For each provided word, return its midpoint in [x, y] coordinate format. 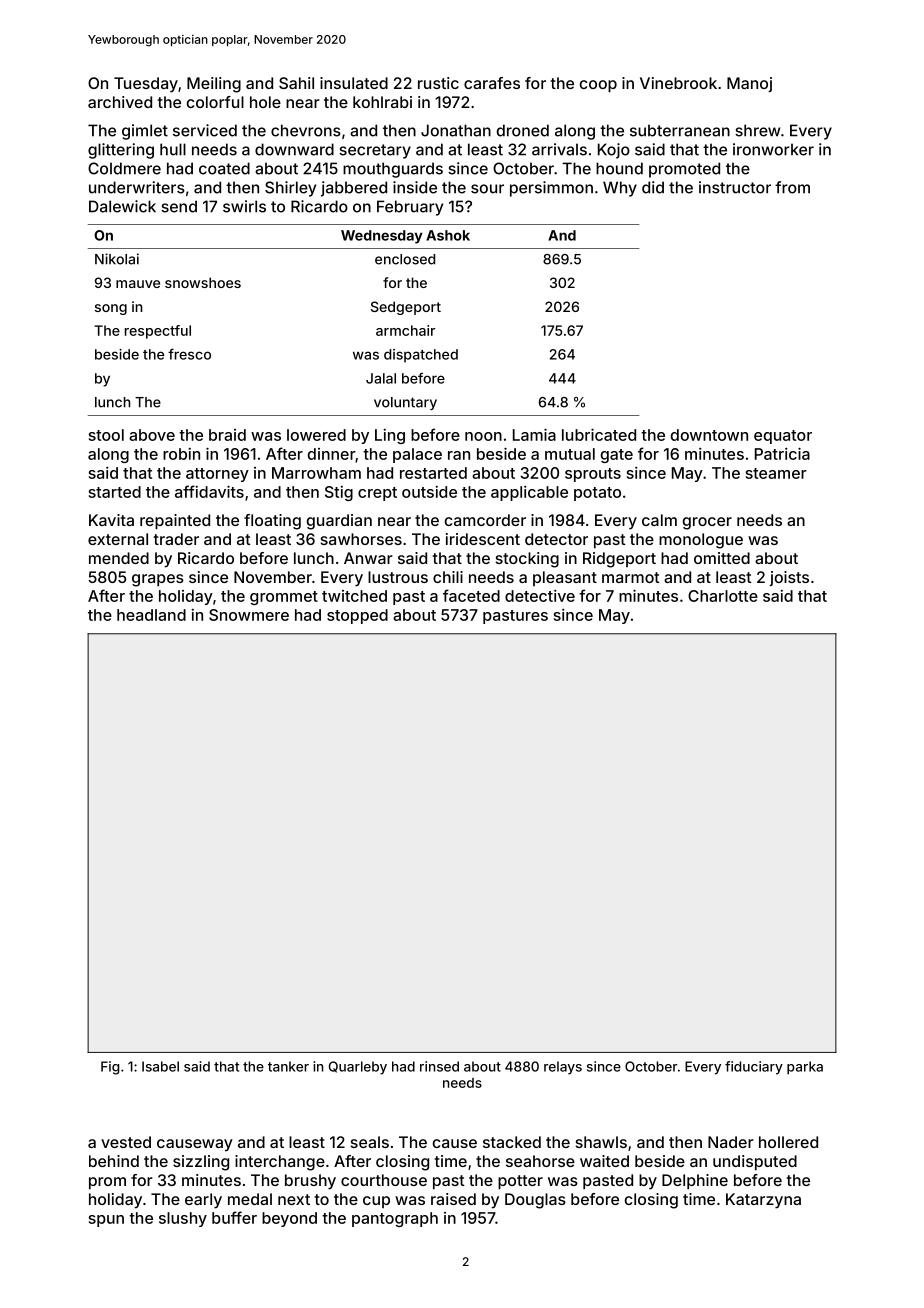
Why [620, 189]
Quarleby [358, 1068]
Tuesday [146, 85]
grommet [284, 598]
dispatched [421, 356]
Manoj [749, 84]
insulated [354, 83]
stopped [357, 616]
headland [151, 615]
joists [789, 578]
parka [805, 1068]
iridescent [483, 539]
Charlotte [723, 596]
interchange [280, 1163]
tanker [288, 1066]
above [152, 435]
